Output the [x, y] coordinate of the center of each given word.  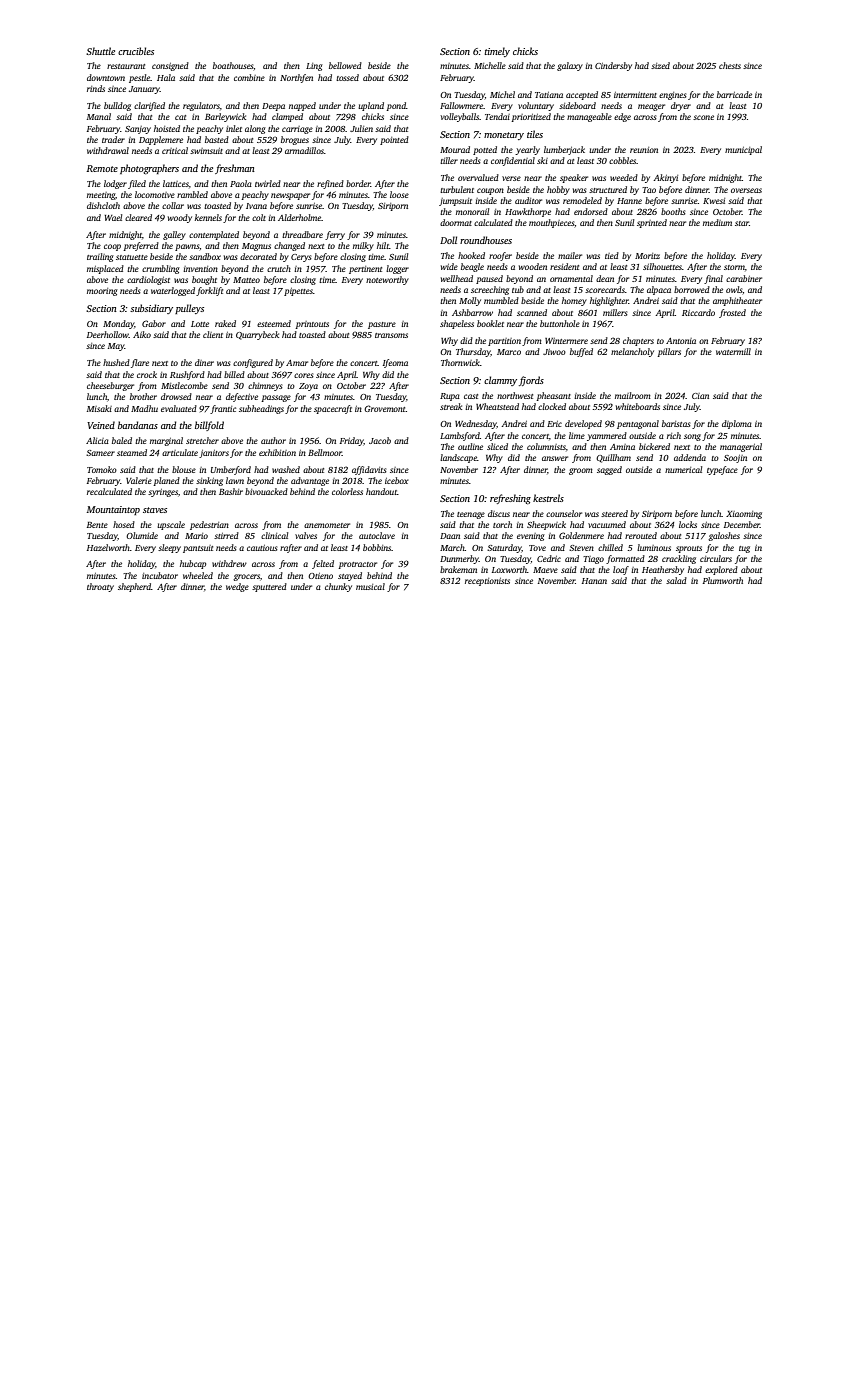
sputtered [269, 587]
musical [370, 586]
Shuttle [100, 51]
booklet [490, 323]
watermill [733, 351]
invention [200, 269]
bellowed [345, 65]
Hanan [594, 581]
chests [730, 65]
